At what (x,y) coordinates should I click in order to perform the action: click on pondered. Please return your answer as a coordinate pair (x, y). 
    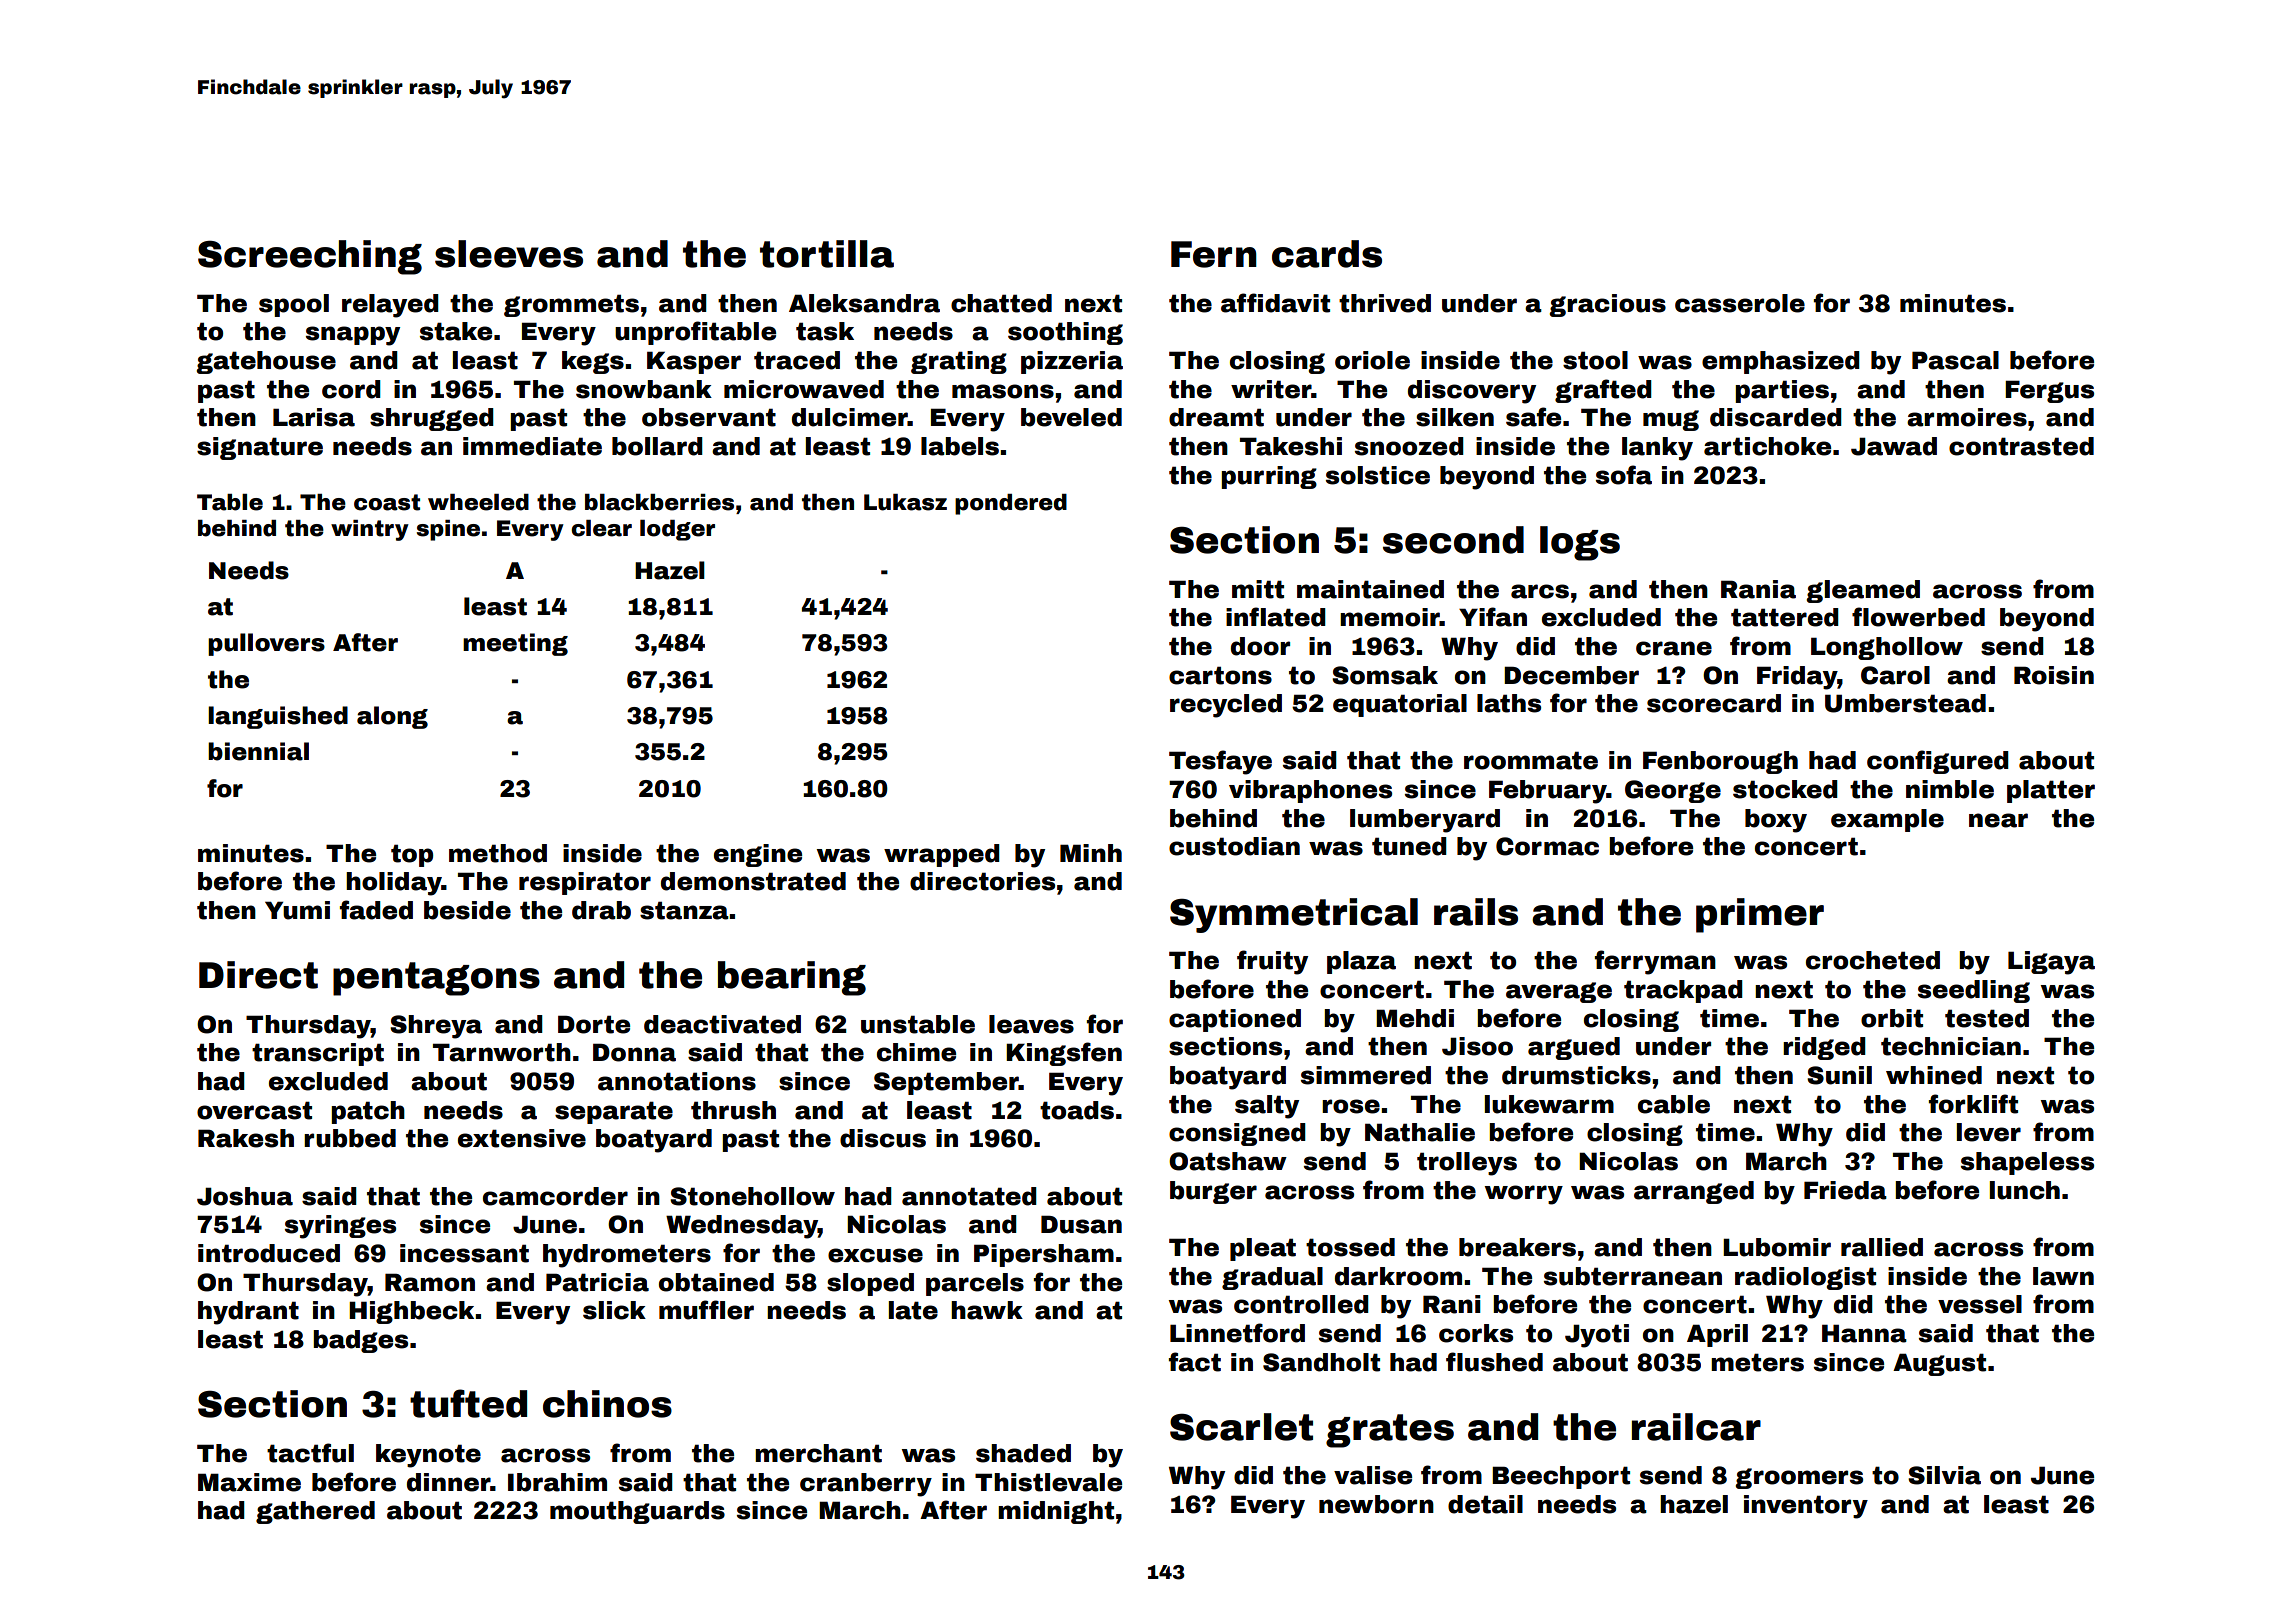
    Looking at the image, I should click on (1011, 504).
